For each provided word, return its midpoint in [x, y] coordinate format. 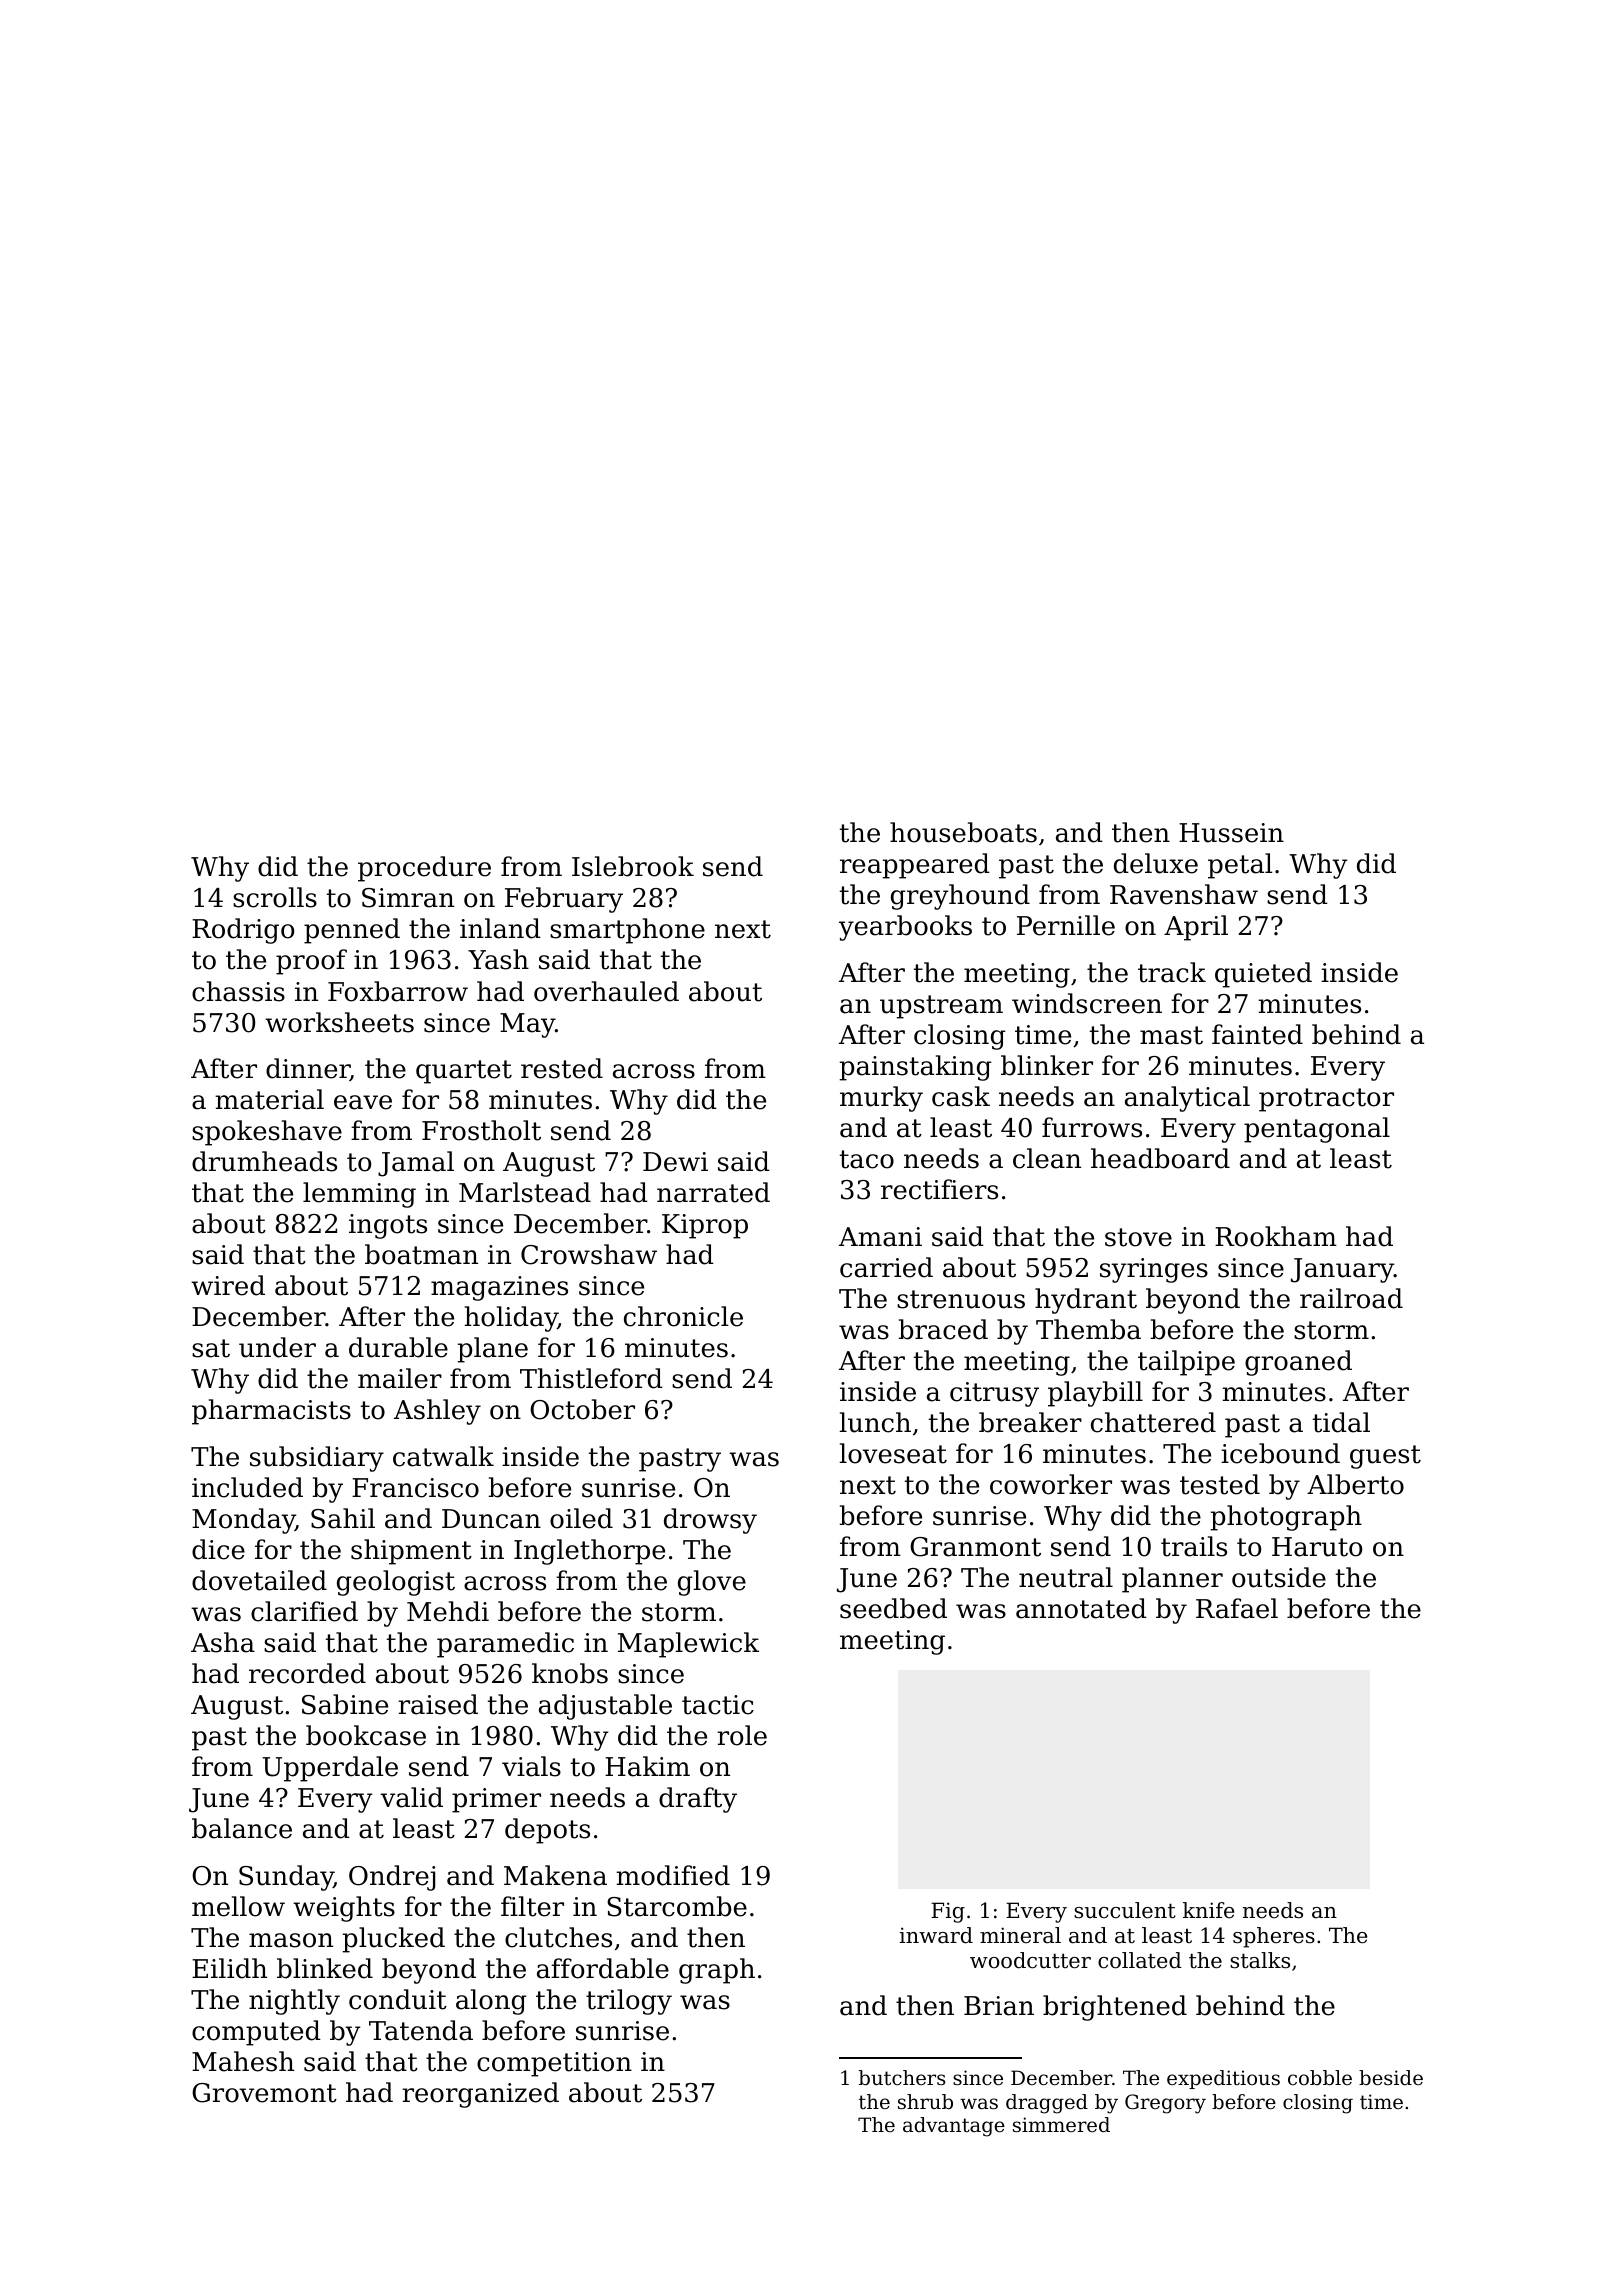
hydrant [1086, 1301]
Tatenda [421, 2030]
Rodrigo [243, 931]
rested [562, 1068]
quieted [1263, 975]
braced [943, 1329]
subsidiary [317, 1459]
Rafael [1237, 1608]
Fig [948, 1912]
